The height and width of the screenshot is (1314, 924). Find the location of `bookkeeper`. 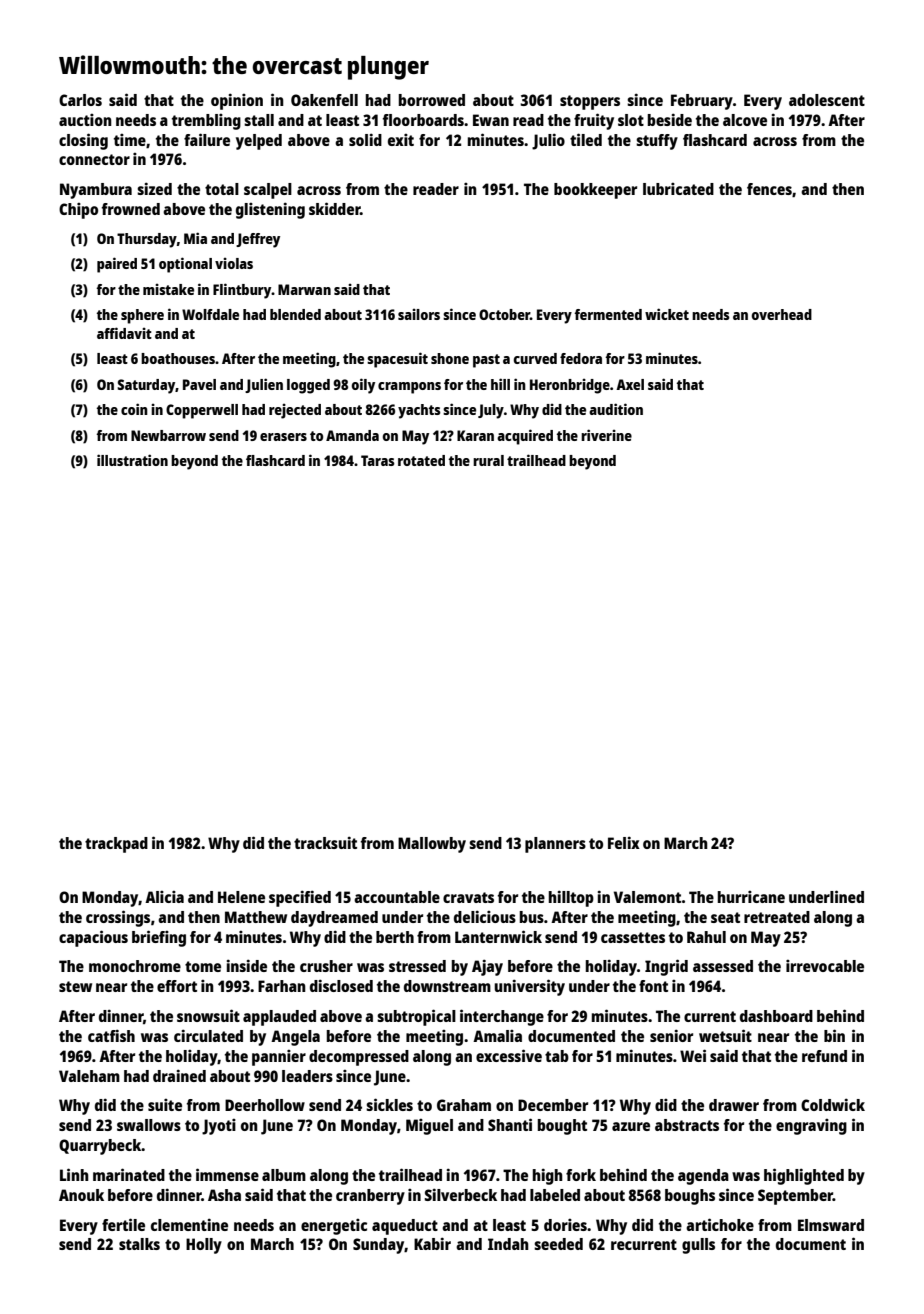

bookkeeper is located at coordinates (595, 191).
